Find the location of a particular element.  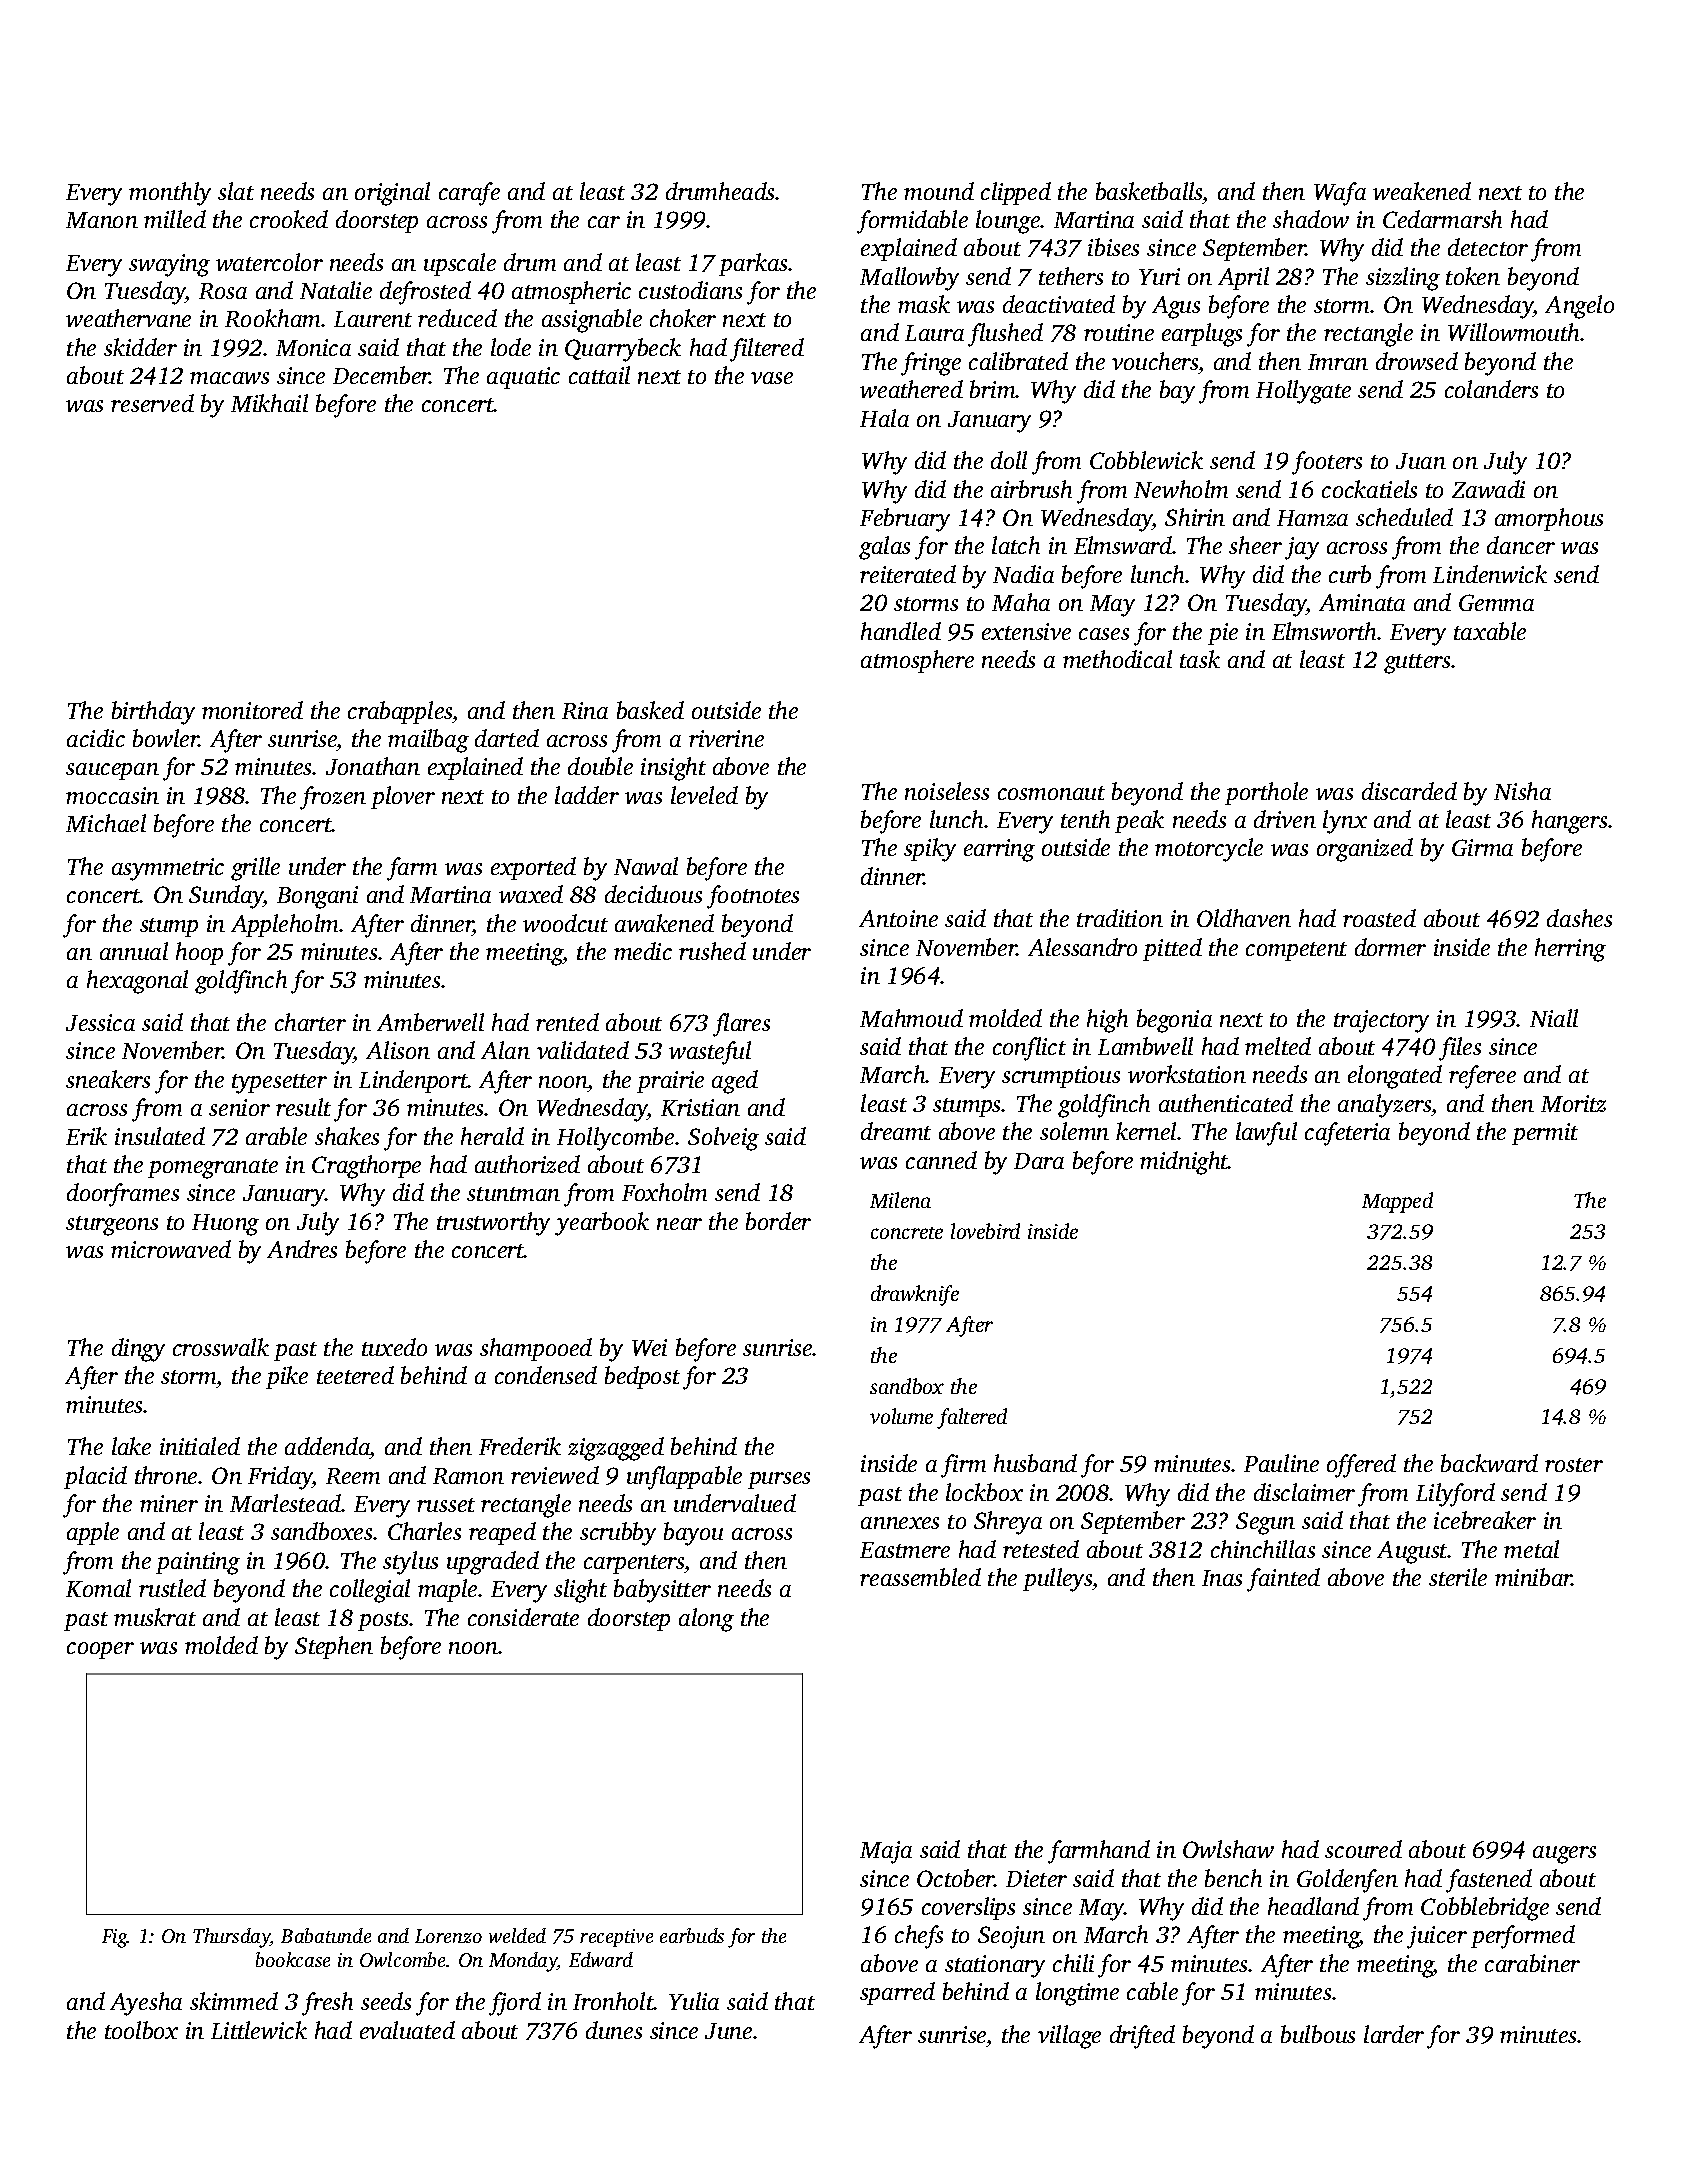

cases is located at coordinates (1104, 634).
